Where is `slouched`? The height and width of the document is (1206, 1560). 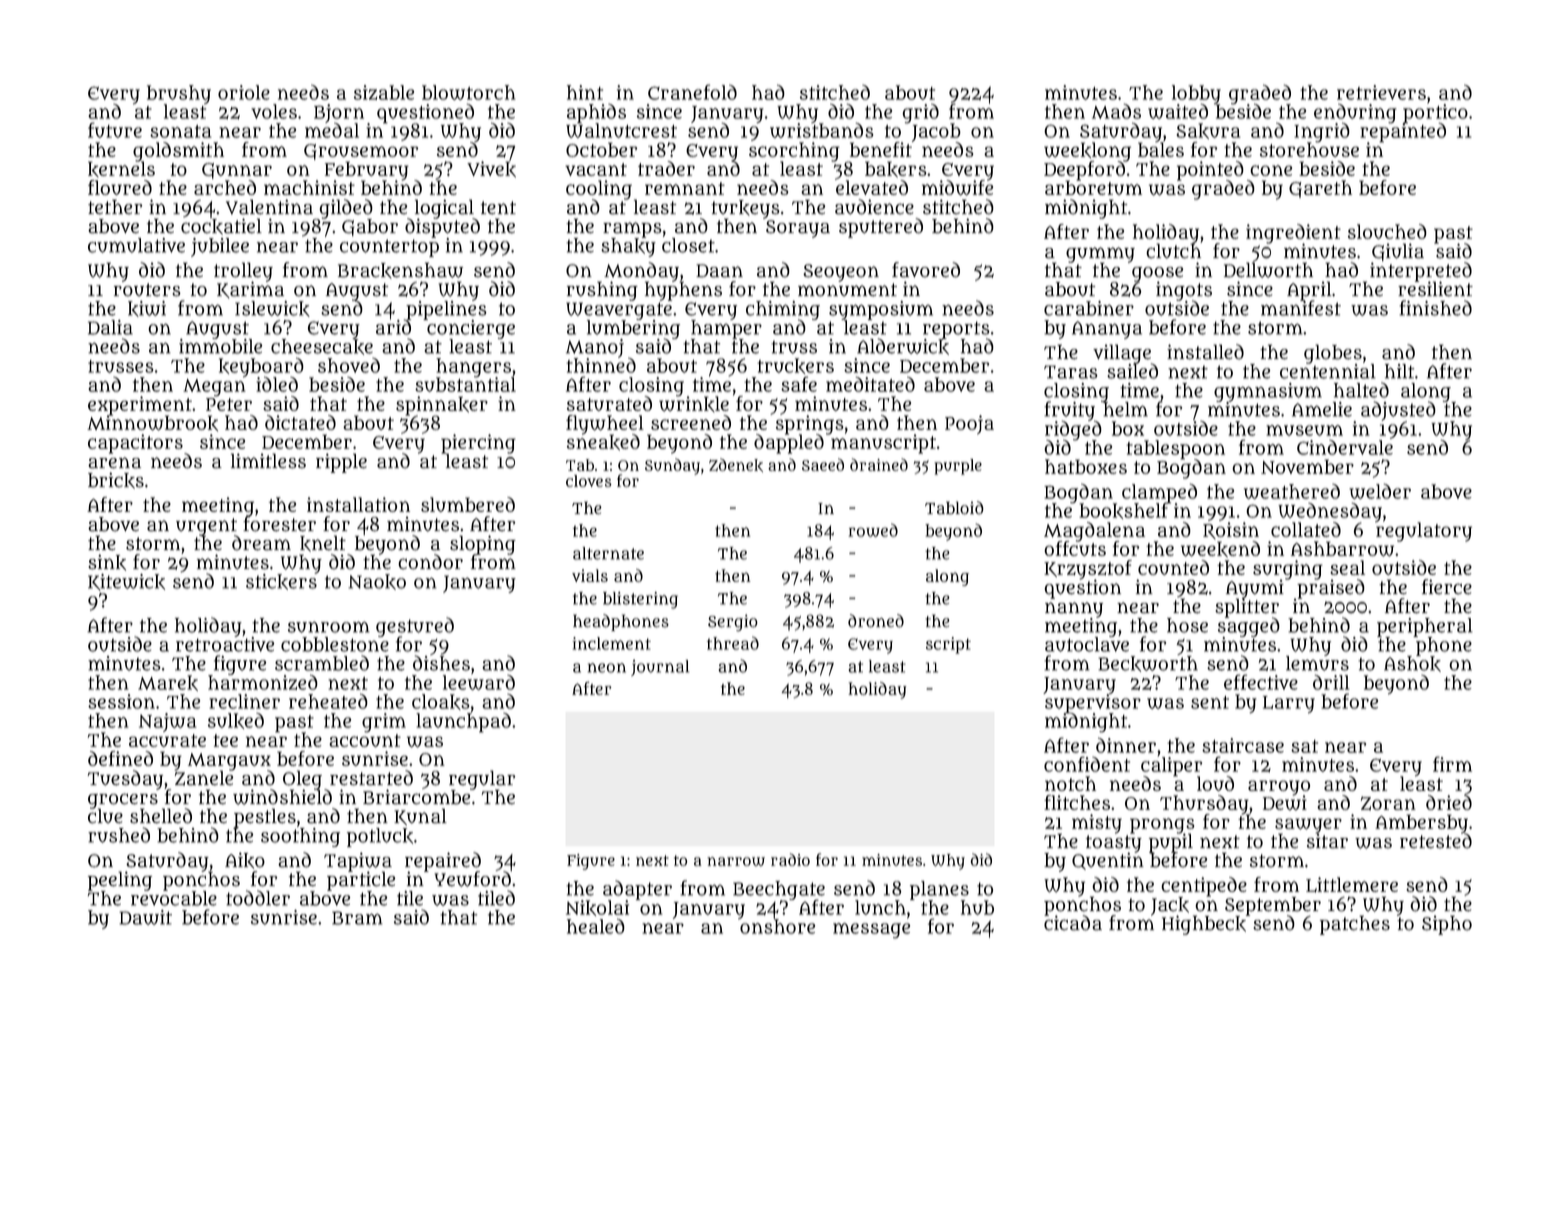 slouched is located at coordinates (1387, 231).
